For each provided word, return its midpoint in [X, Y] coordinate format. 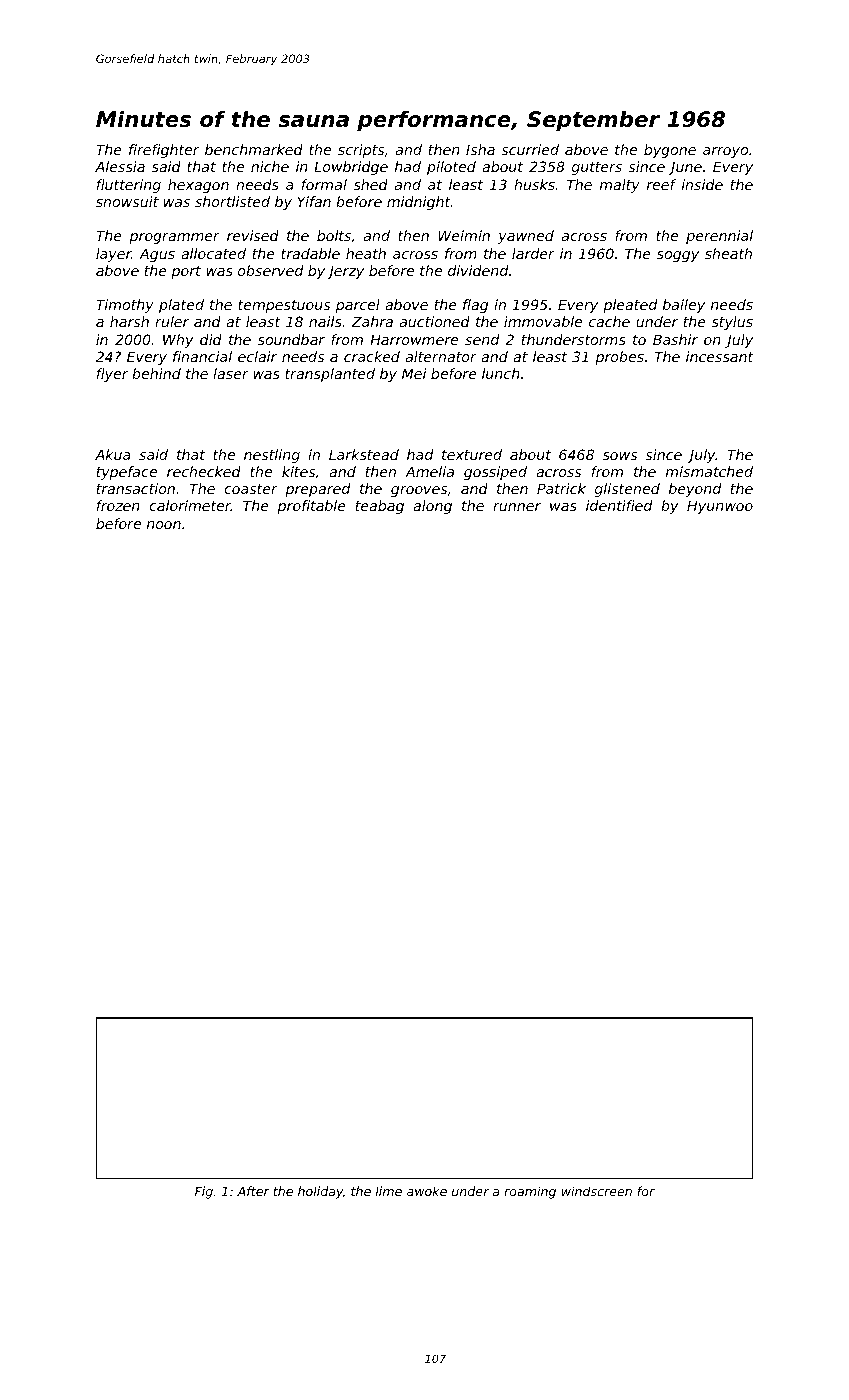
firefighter [164, 151]
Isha [480, 149]
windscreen [597, 1191]
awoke [427, 1191]
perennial [719, 237]
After [253, 1191]
